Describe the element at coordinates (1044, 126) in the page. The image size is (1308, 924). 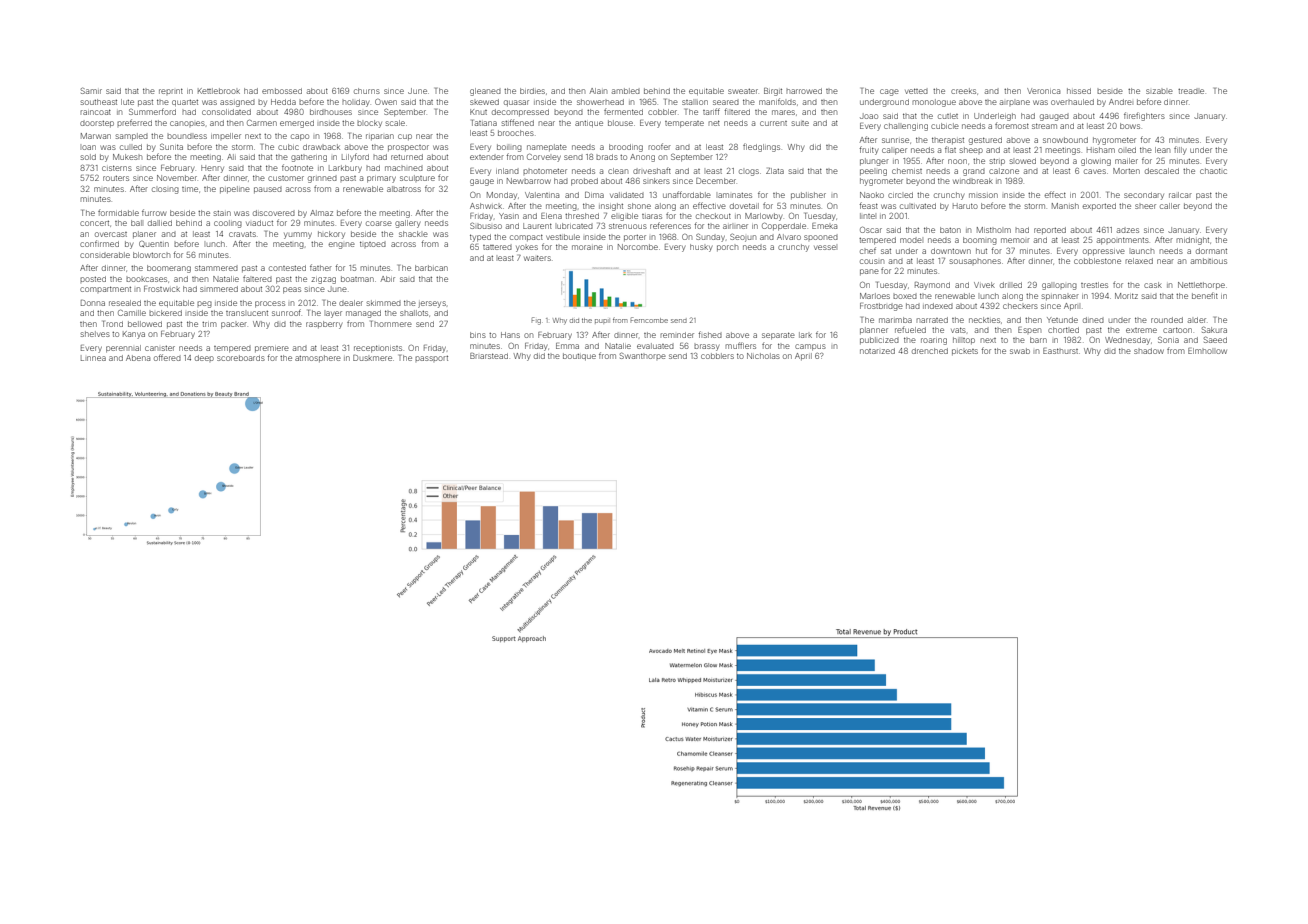
I see `stream` at that location.
